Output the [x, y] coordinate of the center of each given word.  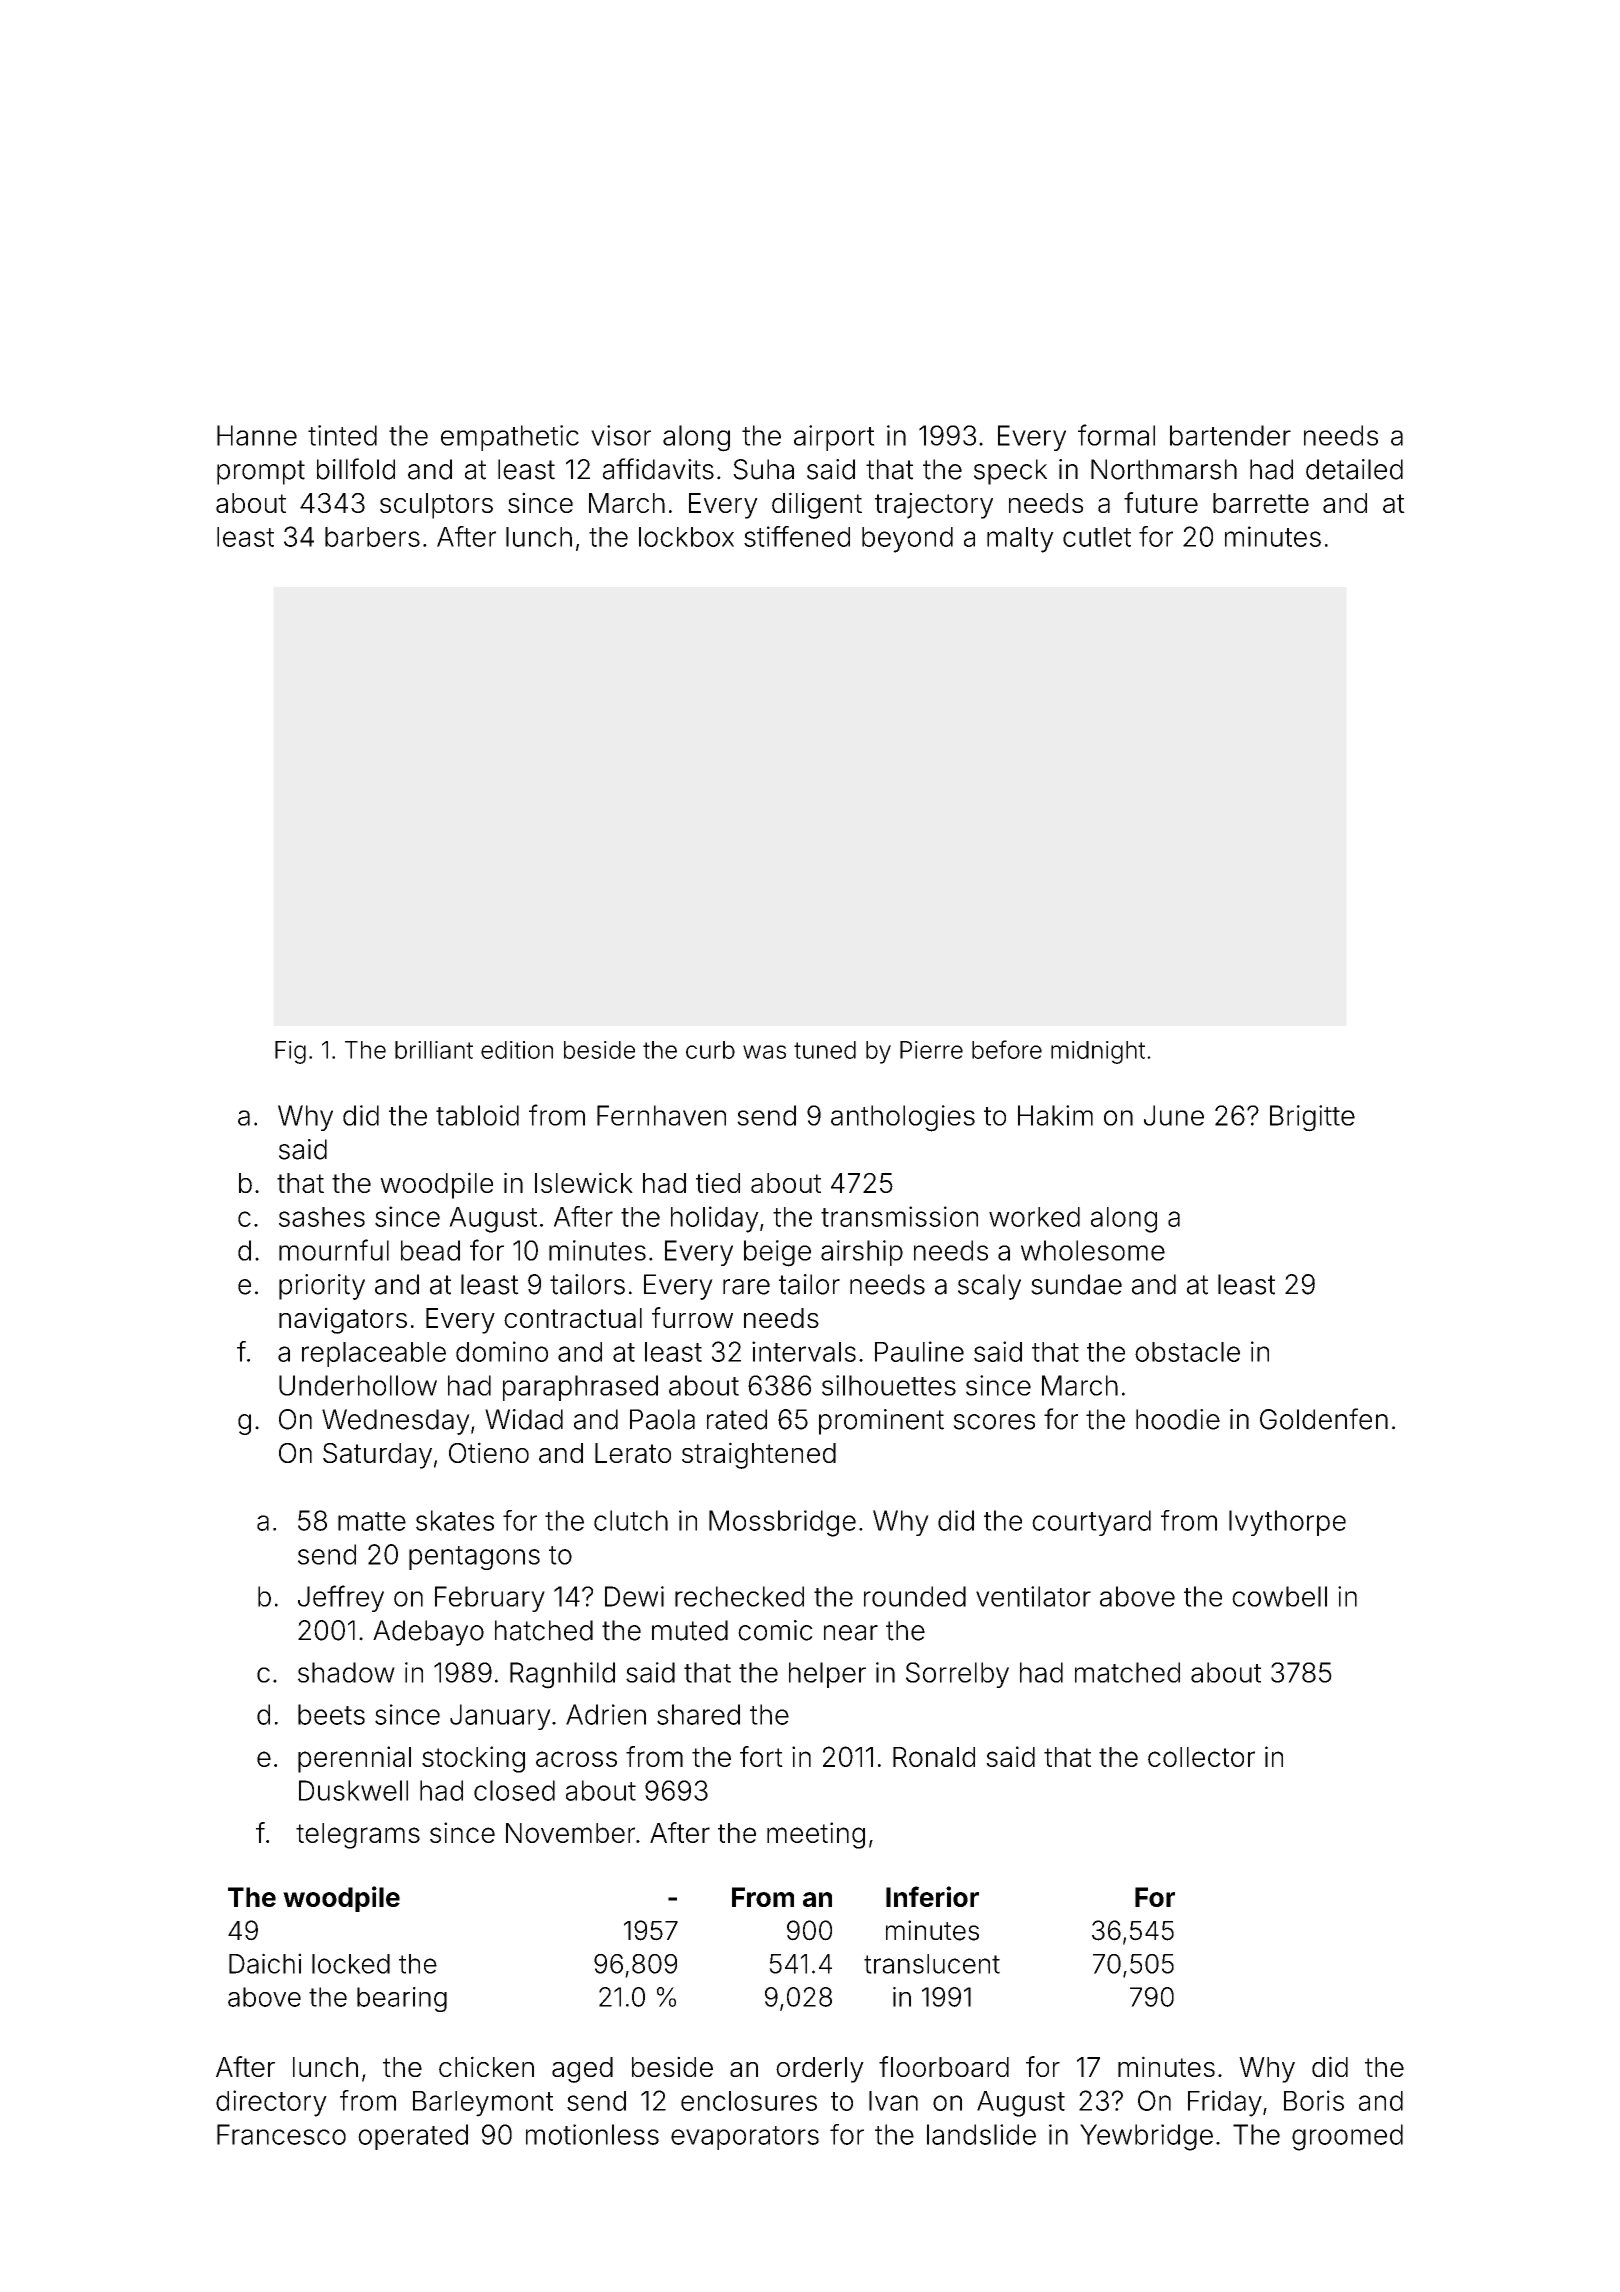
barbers [372, 537]
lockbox [686, 537]
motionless [592, 2134]
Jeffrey [341, 1598]
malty [1020, 540]
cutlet [1097, 537]
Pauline [919, 1351]
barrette [1261, 503]
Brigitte [1312, 1118]
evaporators [745, 2138]
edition [517, 1050]
